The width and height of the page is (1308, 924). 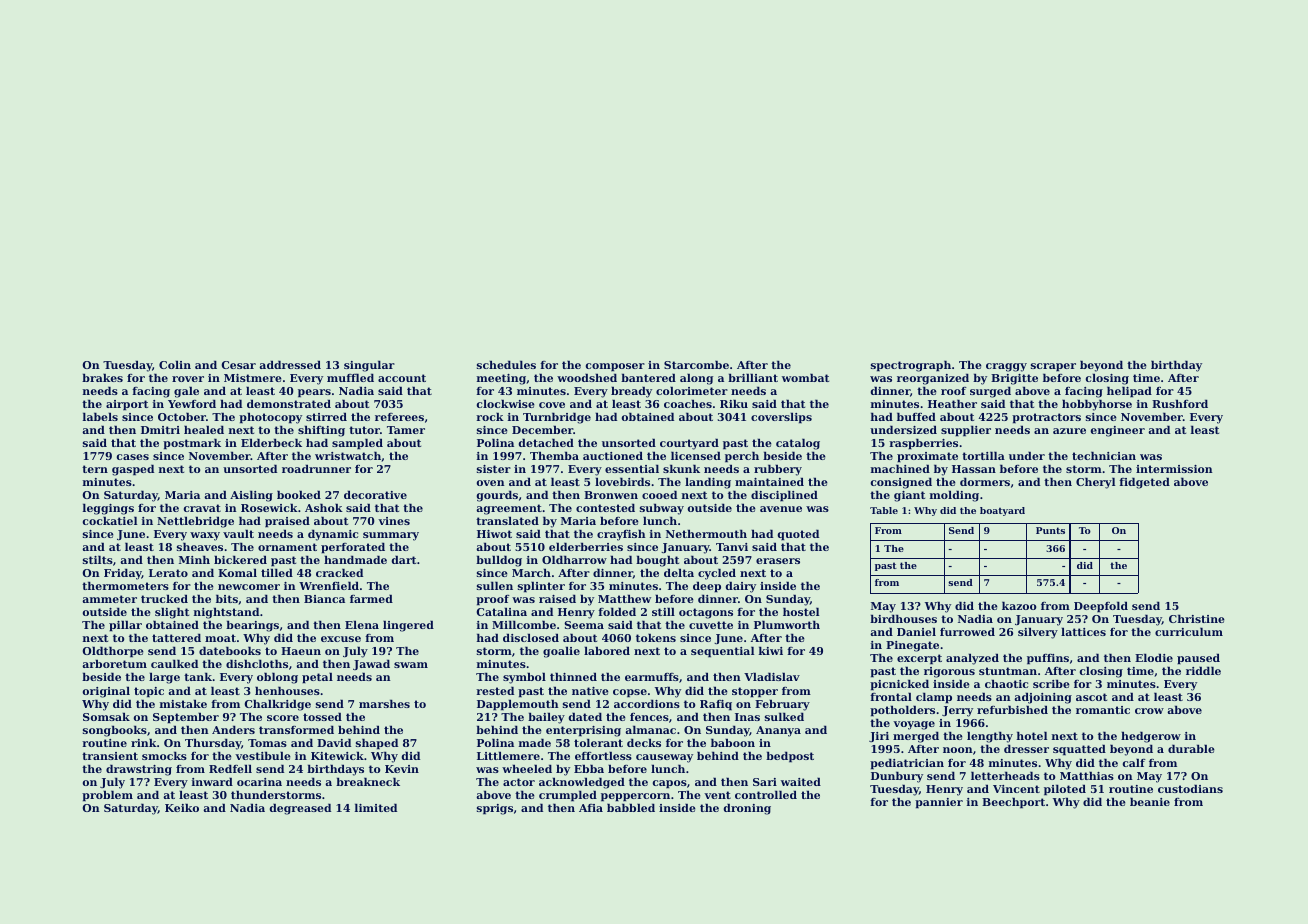 What do you see at coordinates (376, 807) in the page?
I see `limited` at bounding box center [376, 807].
